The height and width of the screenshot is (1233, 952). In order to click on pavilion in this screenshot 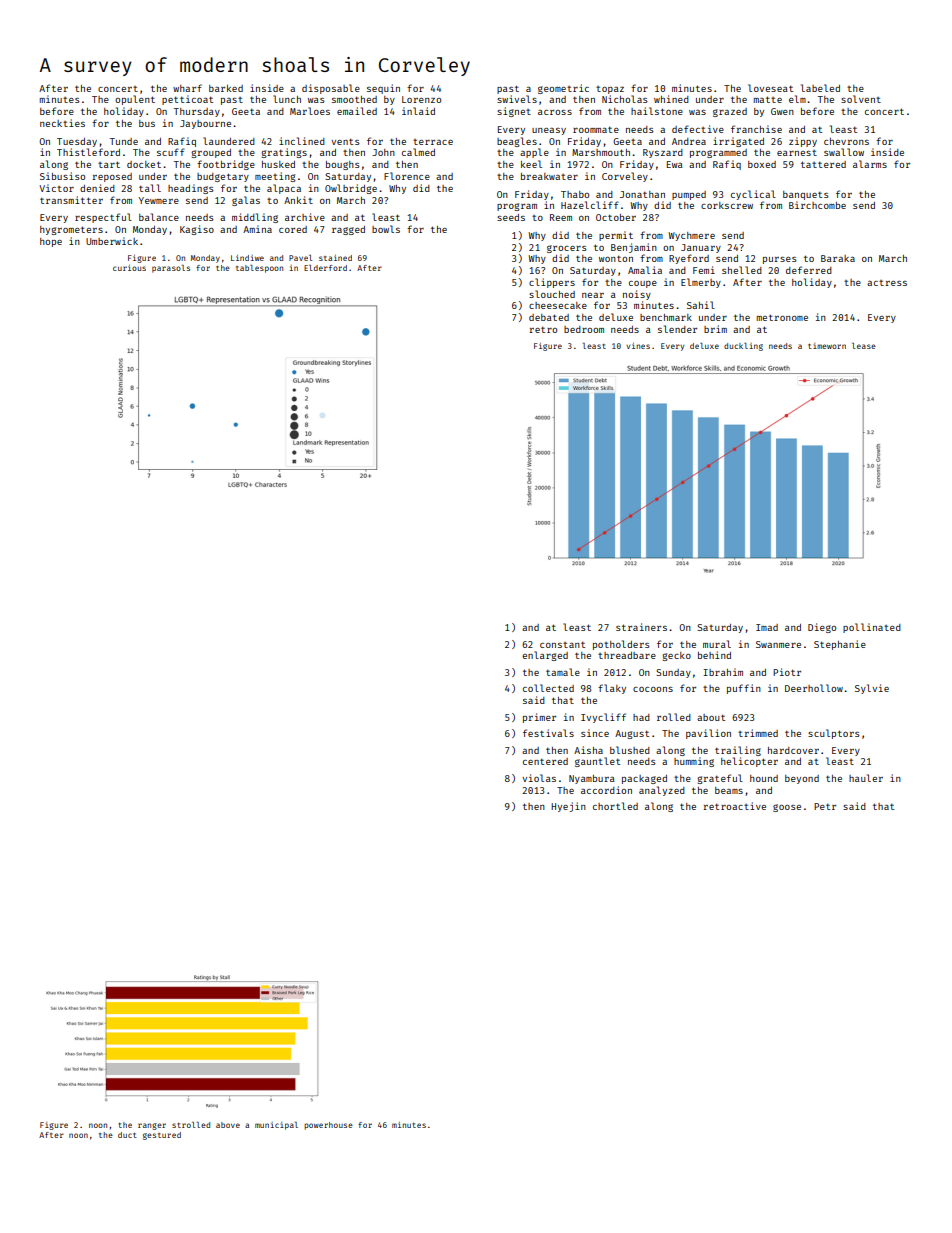, I will do `click(708, 734)`.
